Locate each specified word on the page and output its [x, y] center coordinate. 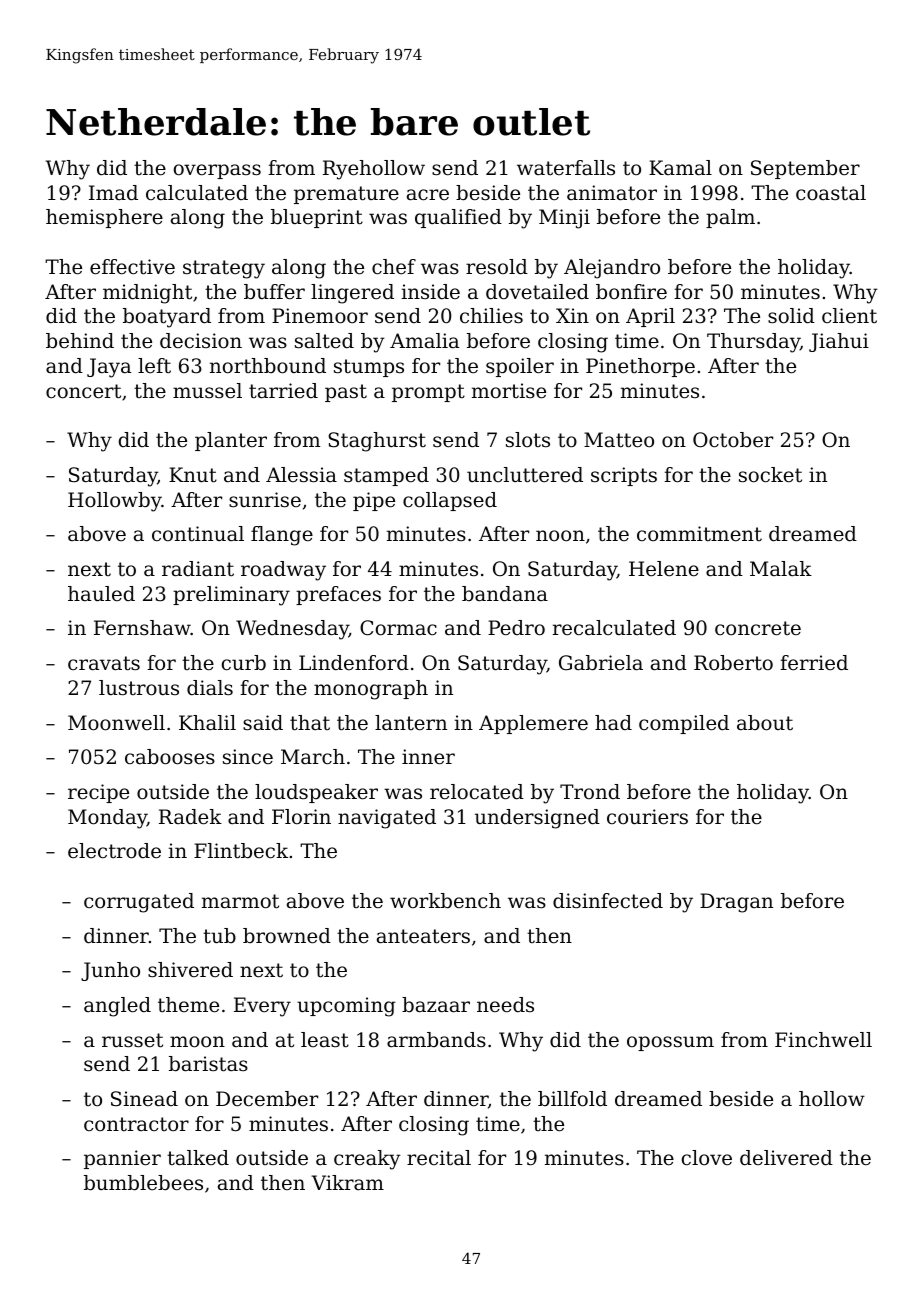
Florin [301, 816]
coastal [831, 193]
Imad [113, 193]
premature [346, 195]
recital [439, 1157]
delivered [786, 1158]
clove [707, 1158]
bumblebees [143, 1183]
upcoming [346, 1007]
